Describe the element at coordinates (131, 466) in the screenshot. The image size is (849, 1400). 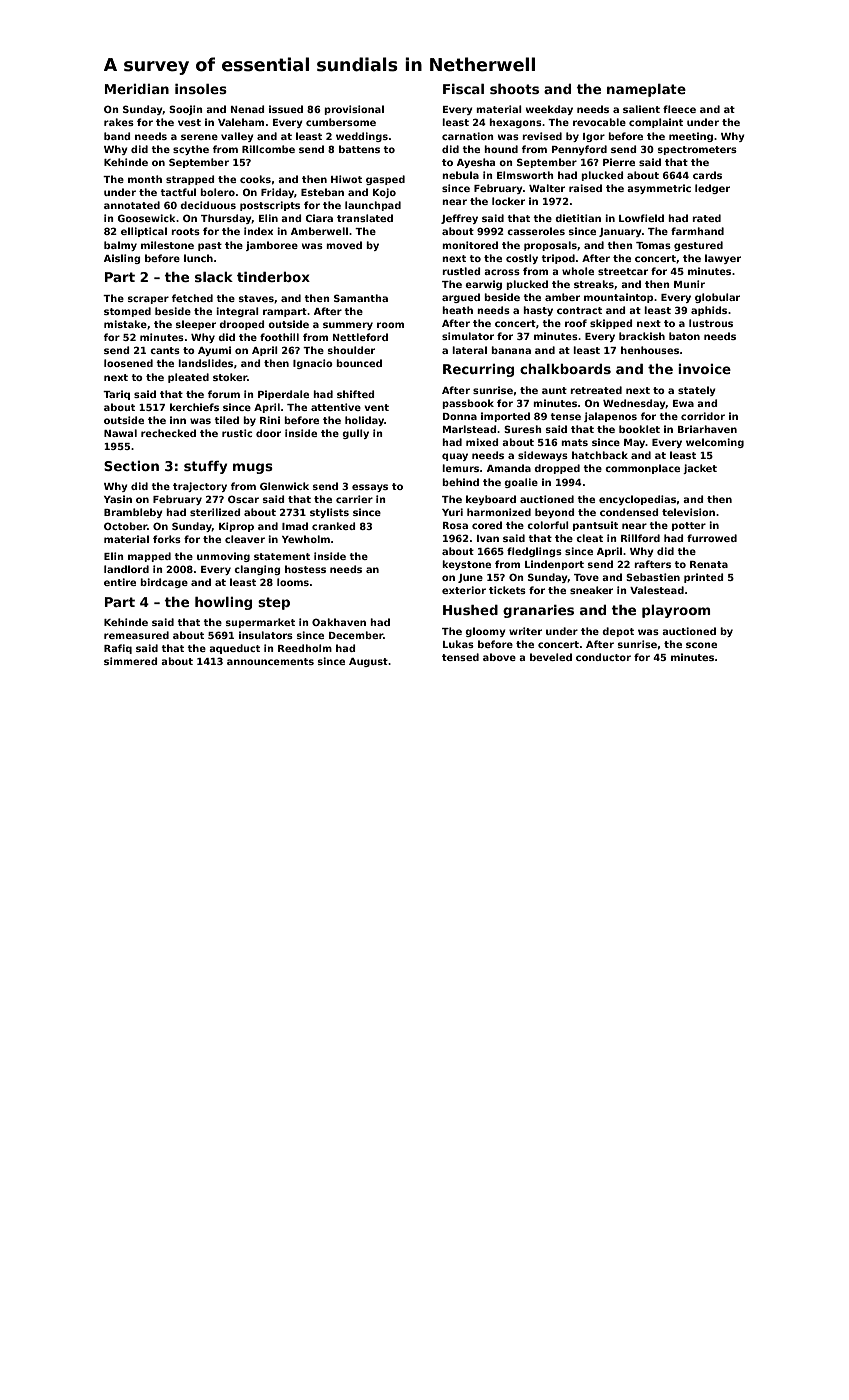
I see `Section` at that location.
